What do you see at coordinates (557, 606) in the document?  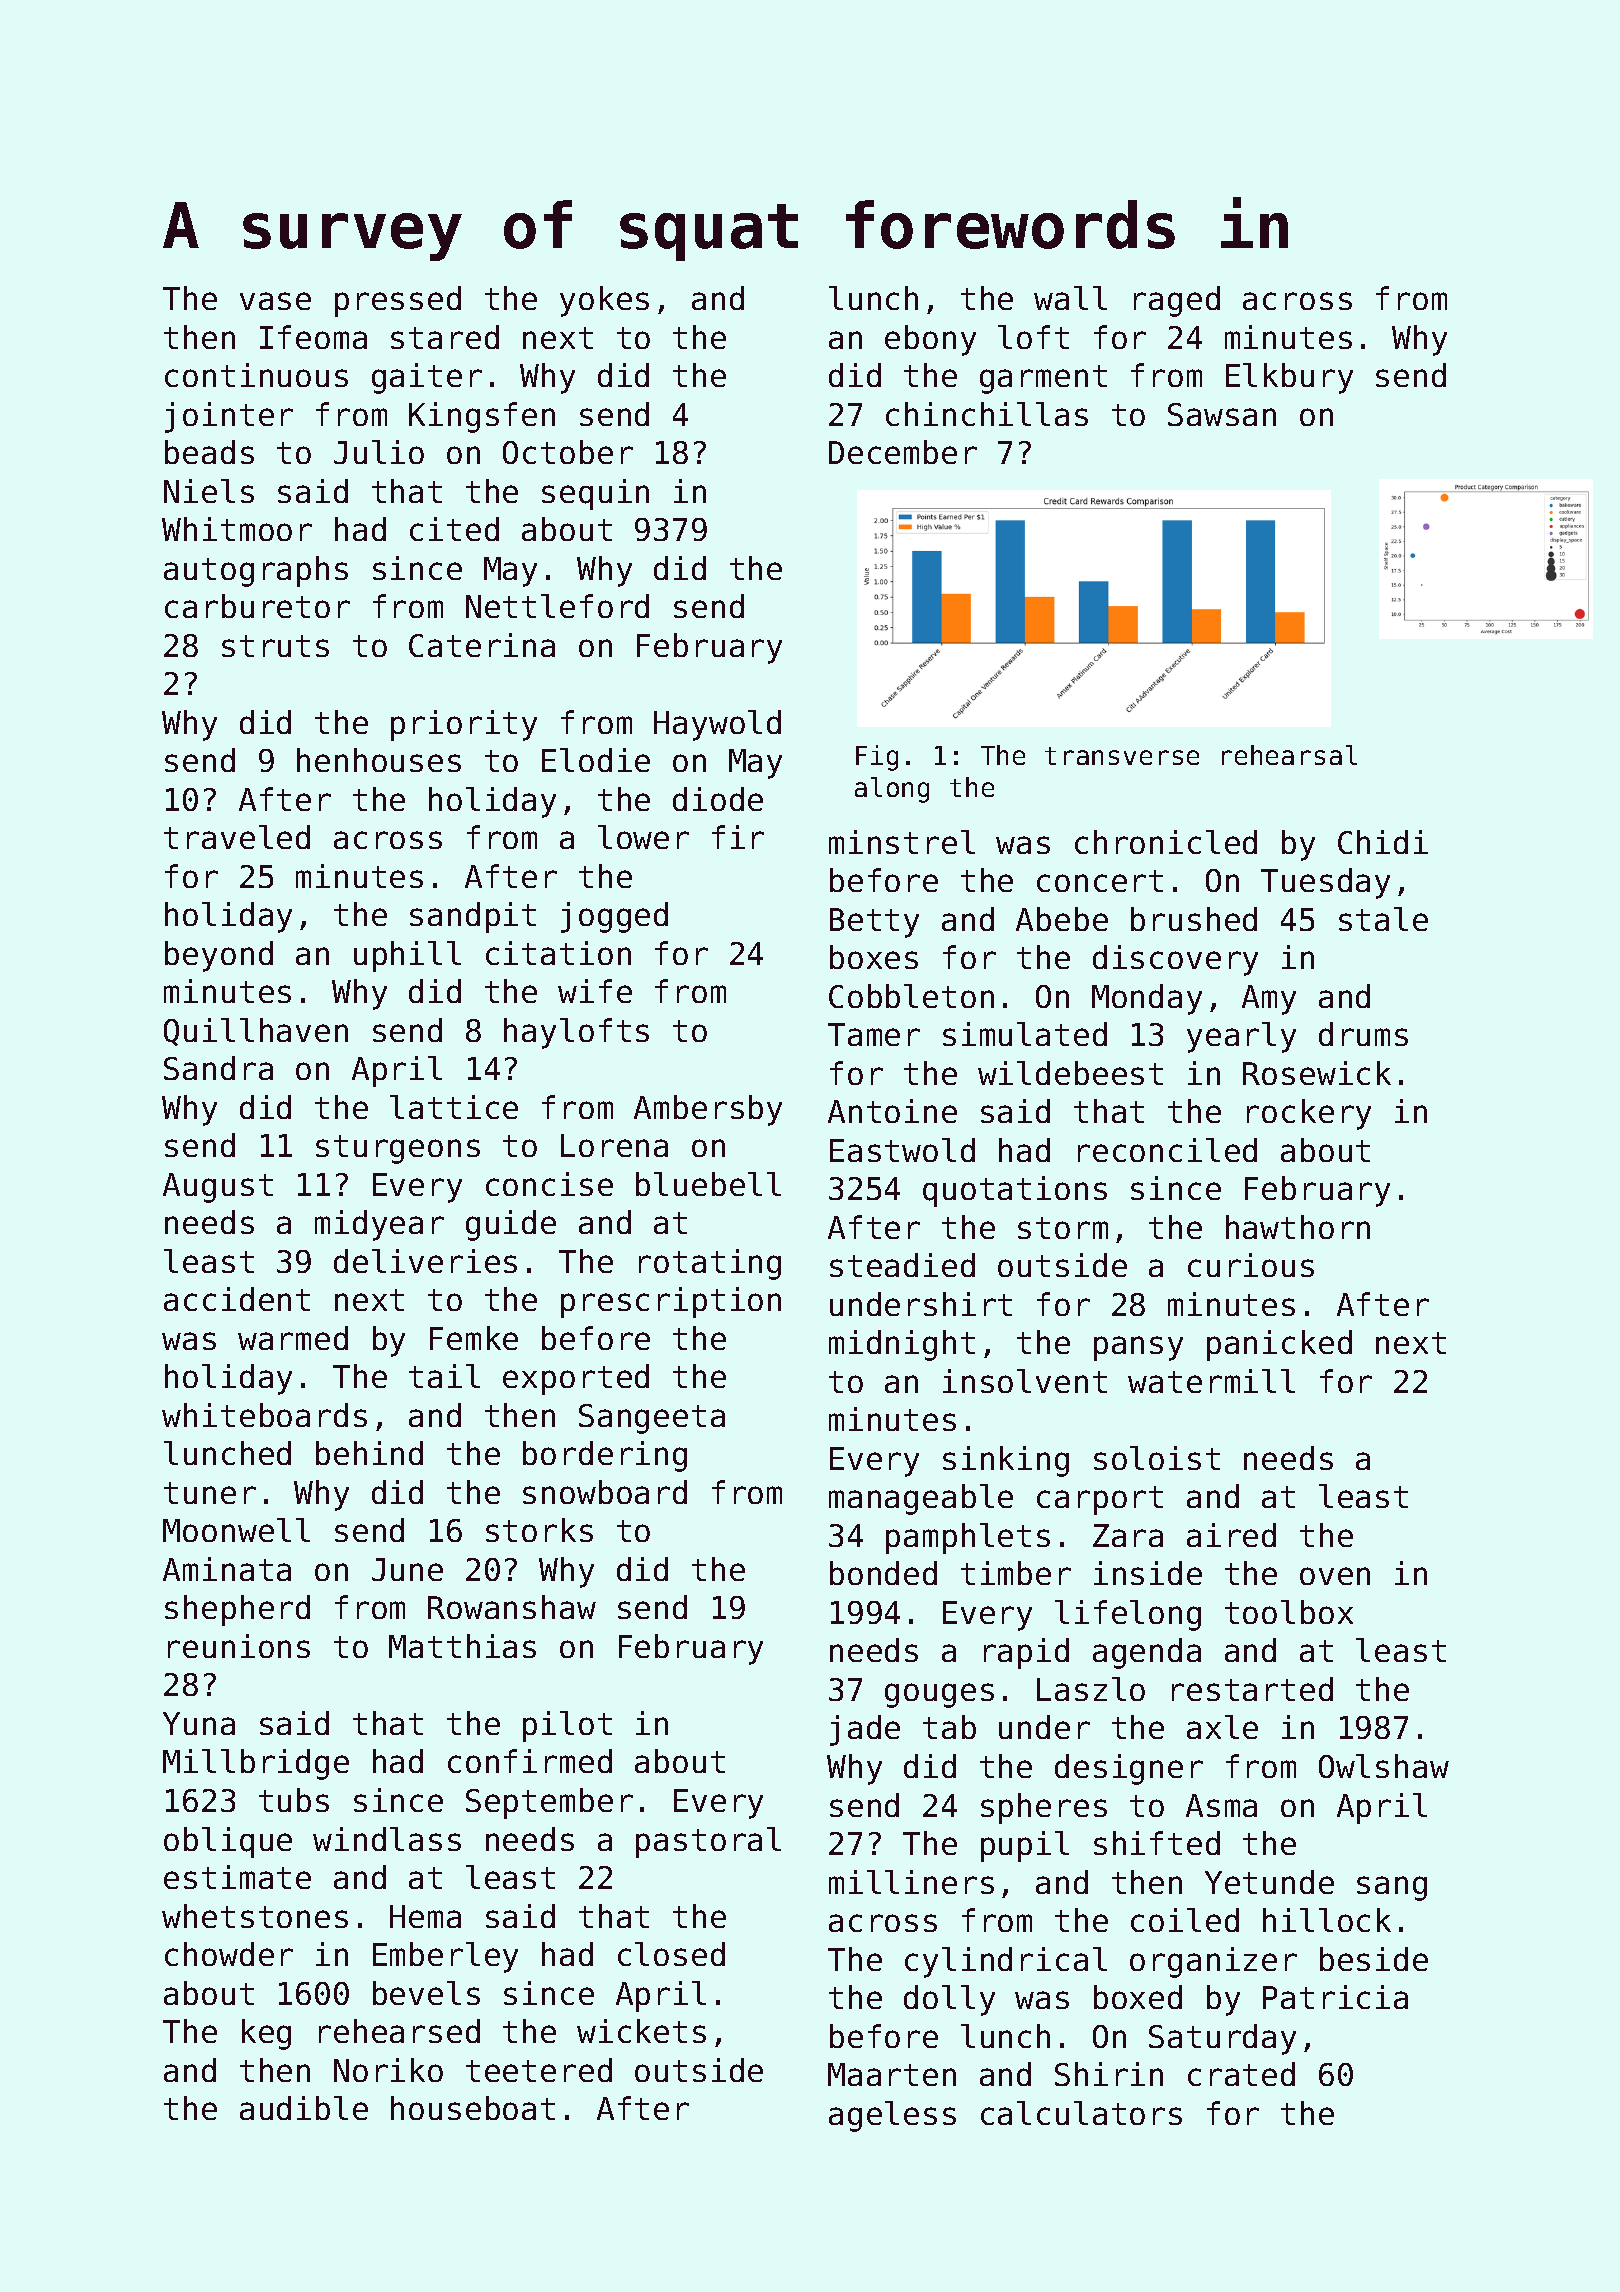 I see `Nettleford` at bounding box center [557, 606].
